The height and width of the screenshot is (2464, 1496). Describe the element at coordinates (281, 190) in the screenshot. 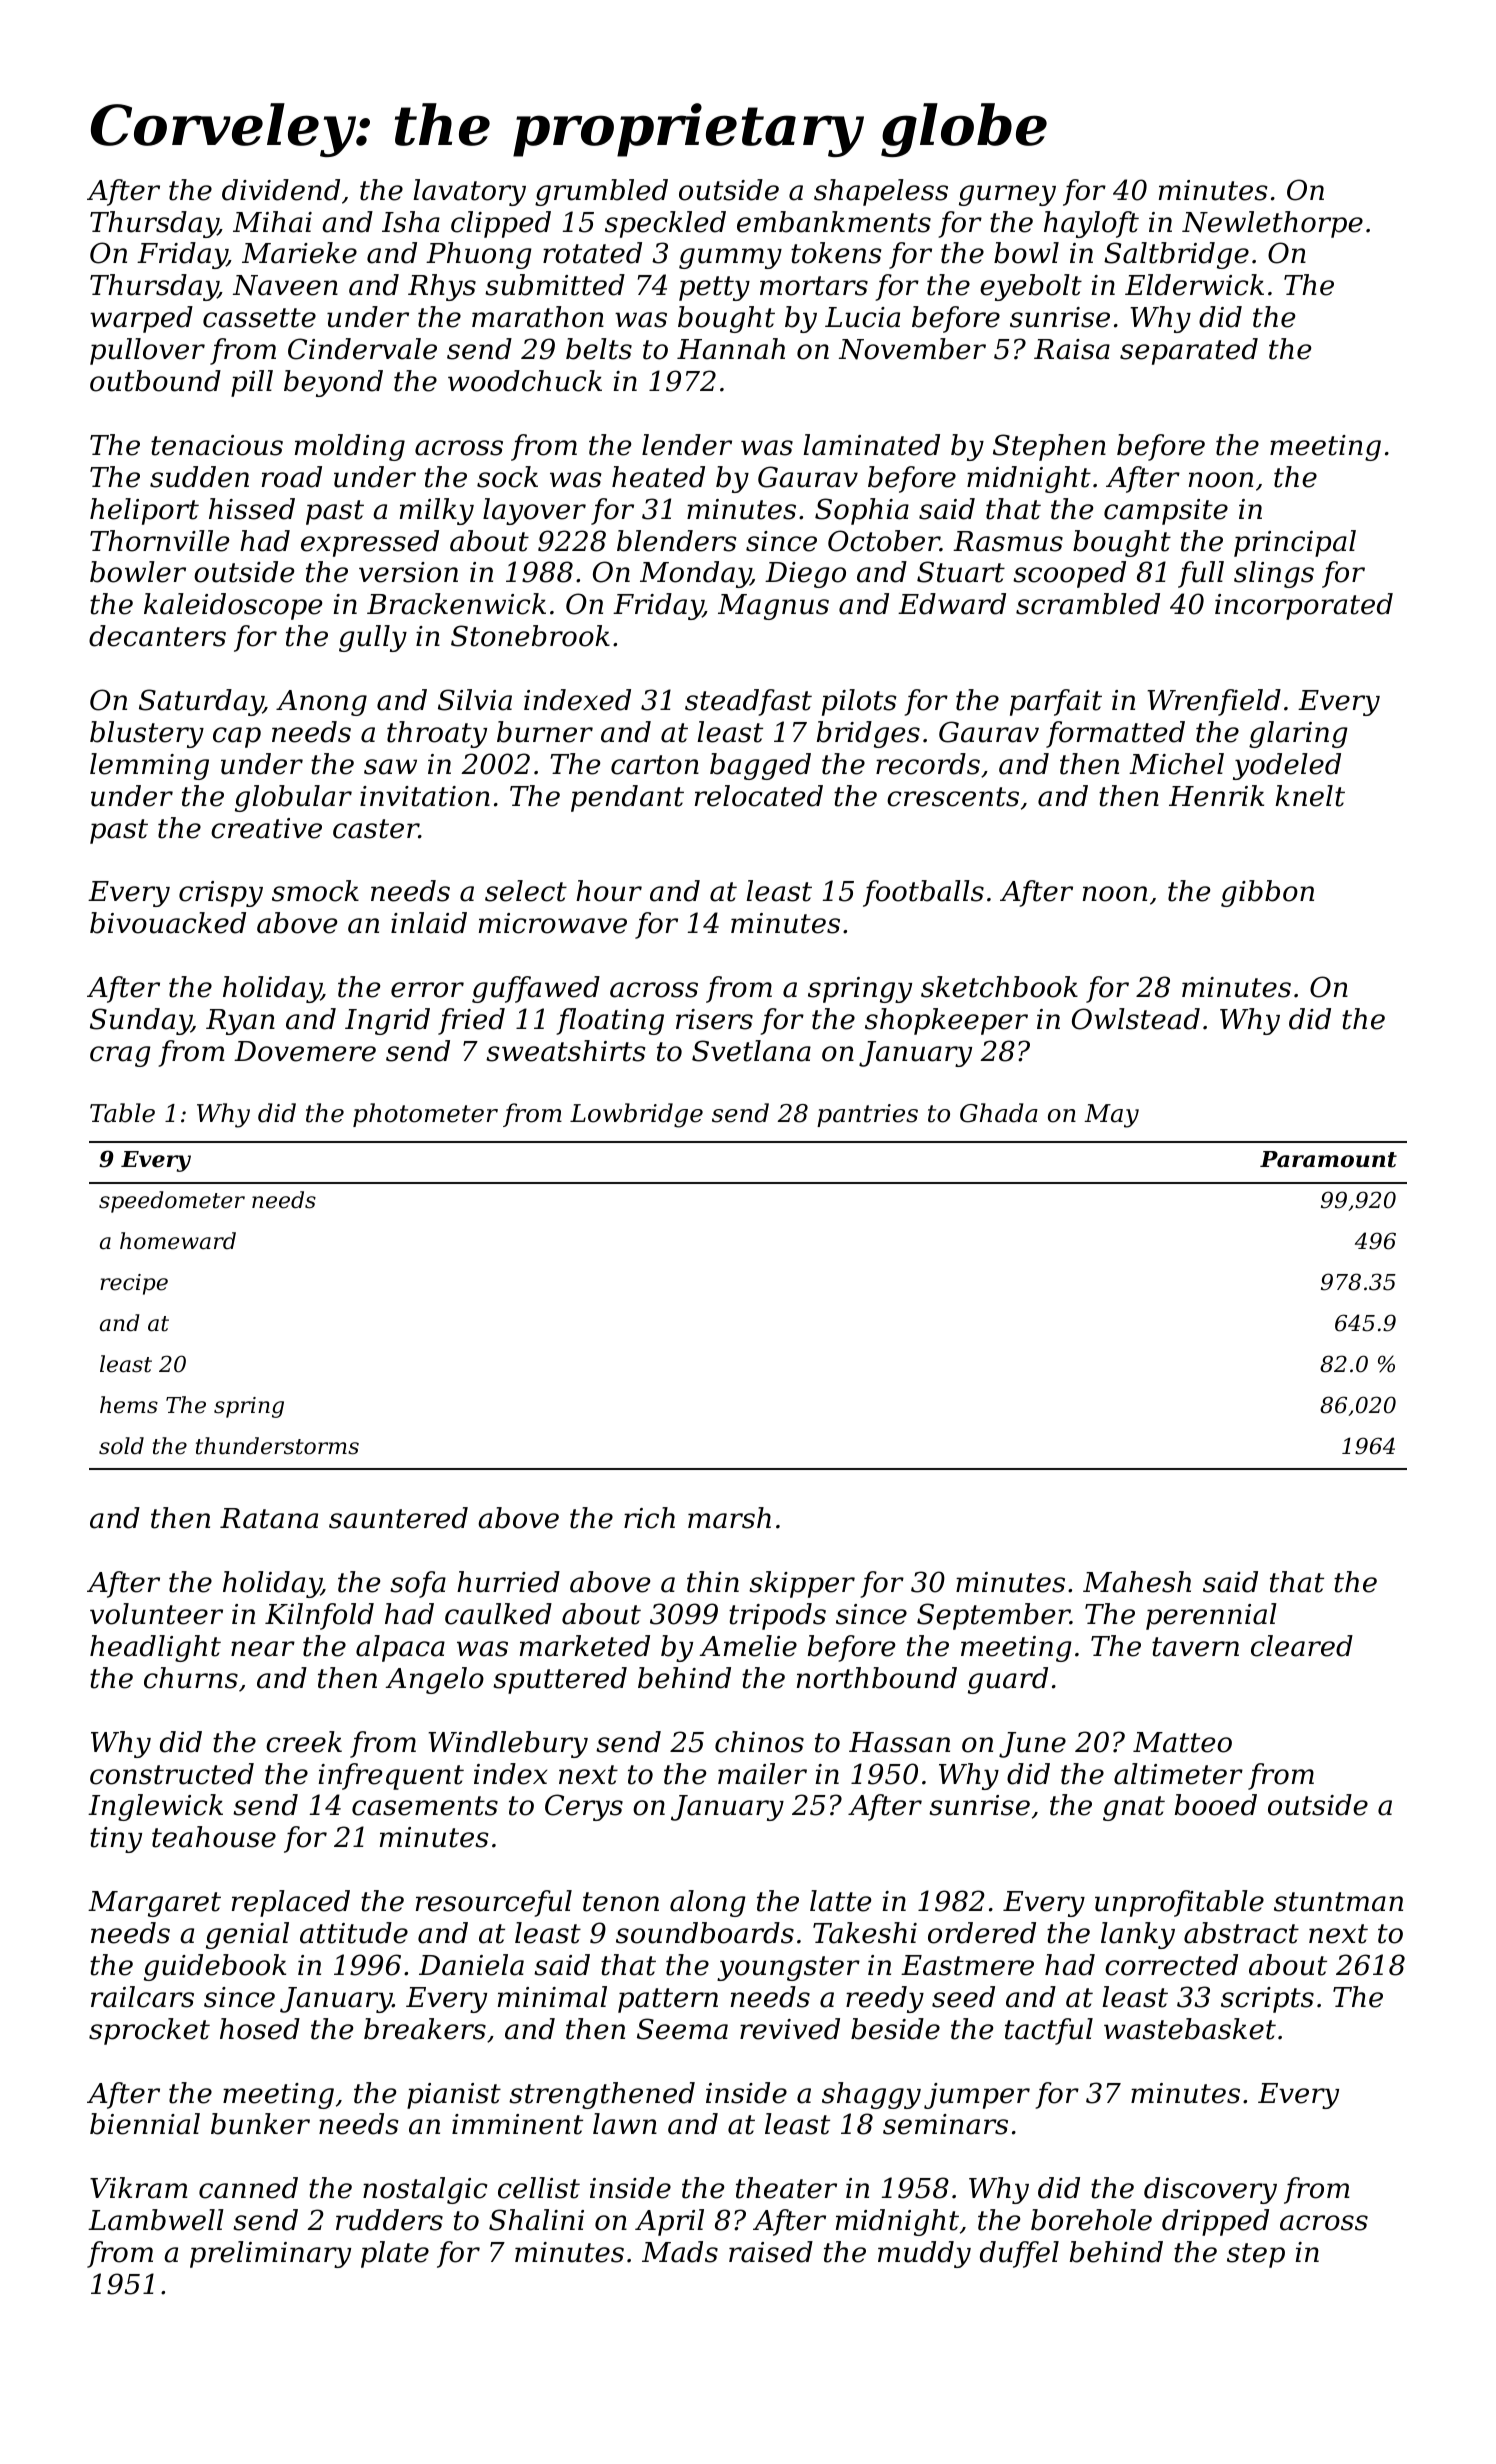

I see `dividend` at that location.
